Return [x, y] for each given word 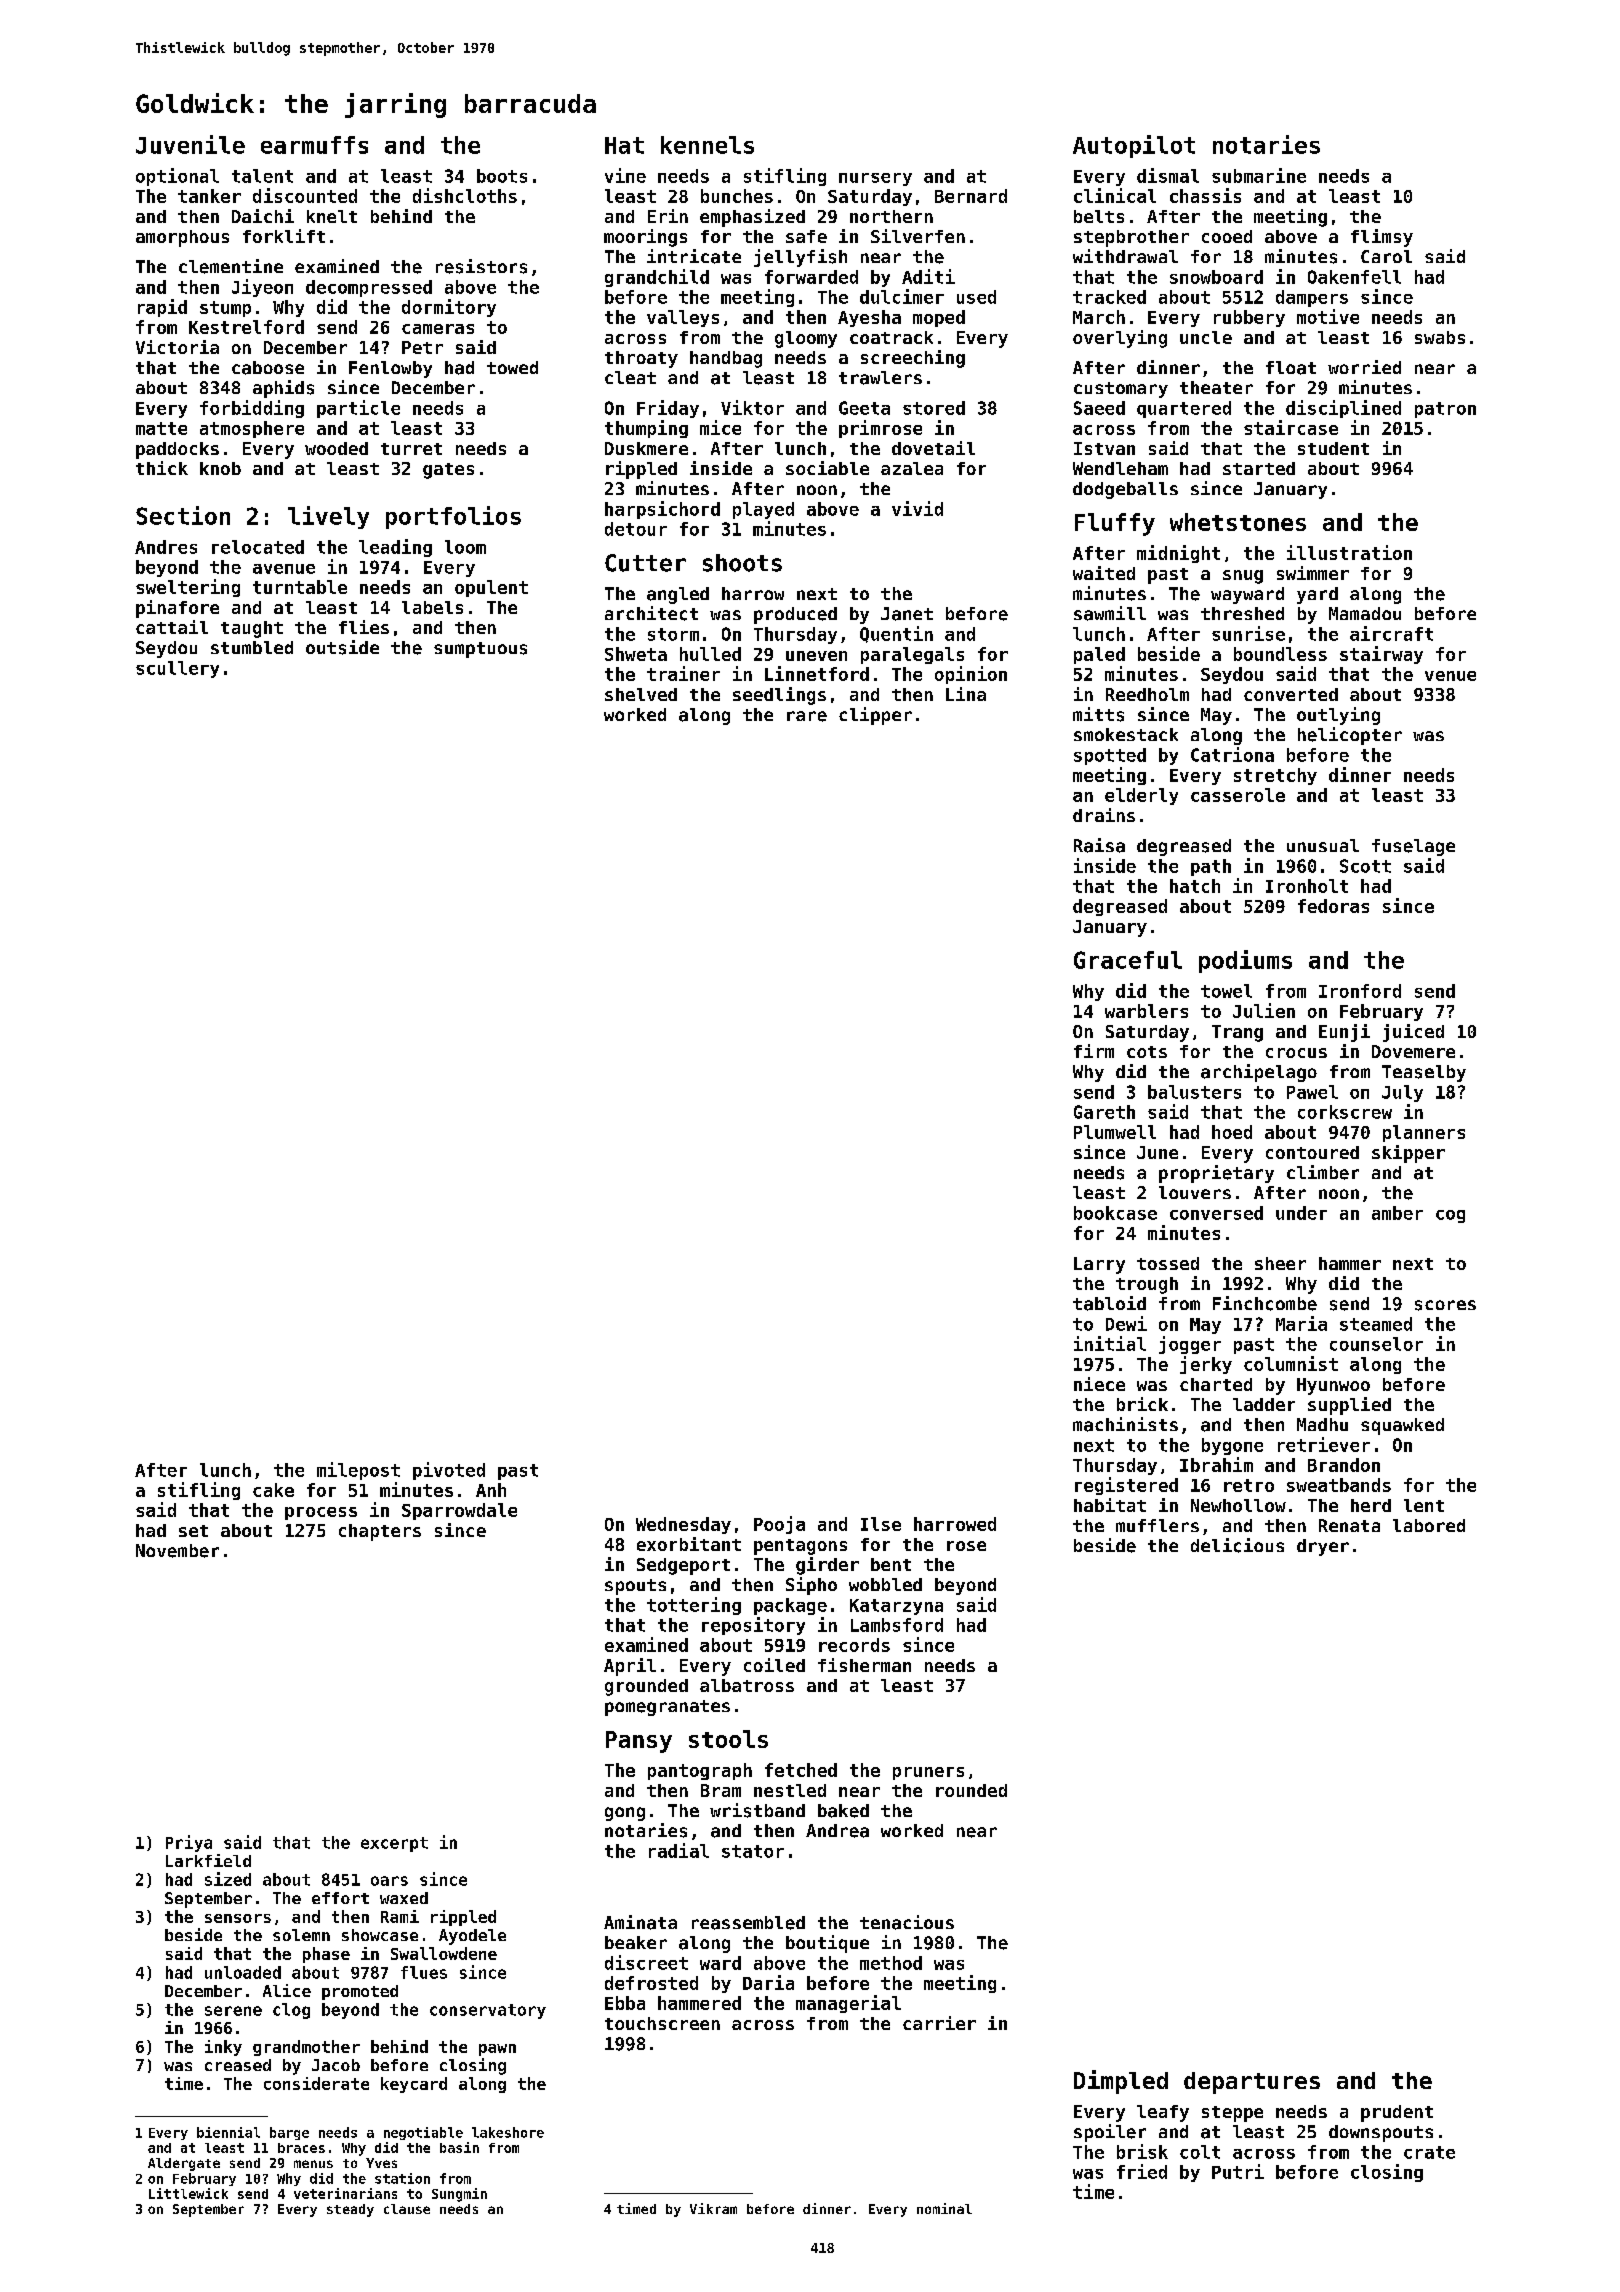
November [177, 1551]
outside [342, 647]
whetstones [1238, 522]
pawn [497, 2050]
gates [448, 471]
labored [1429, 1525]
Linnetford [817, 673]
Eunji [1344, 1033]
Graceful [1128, 960]
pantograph [700, 1771]
